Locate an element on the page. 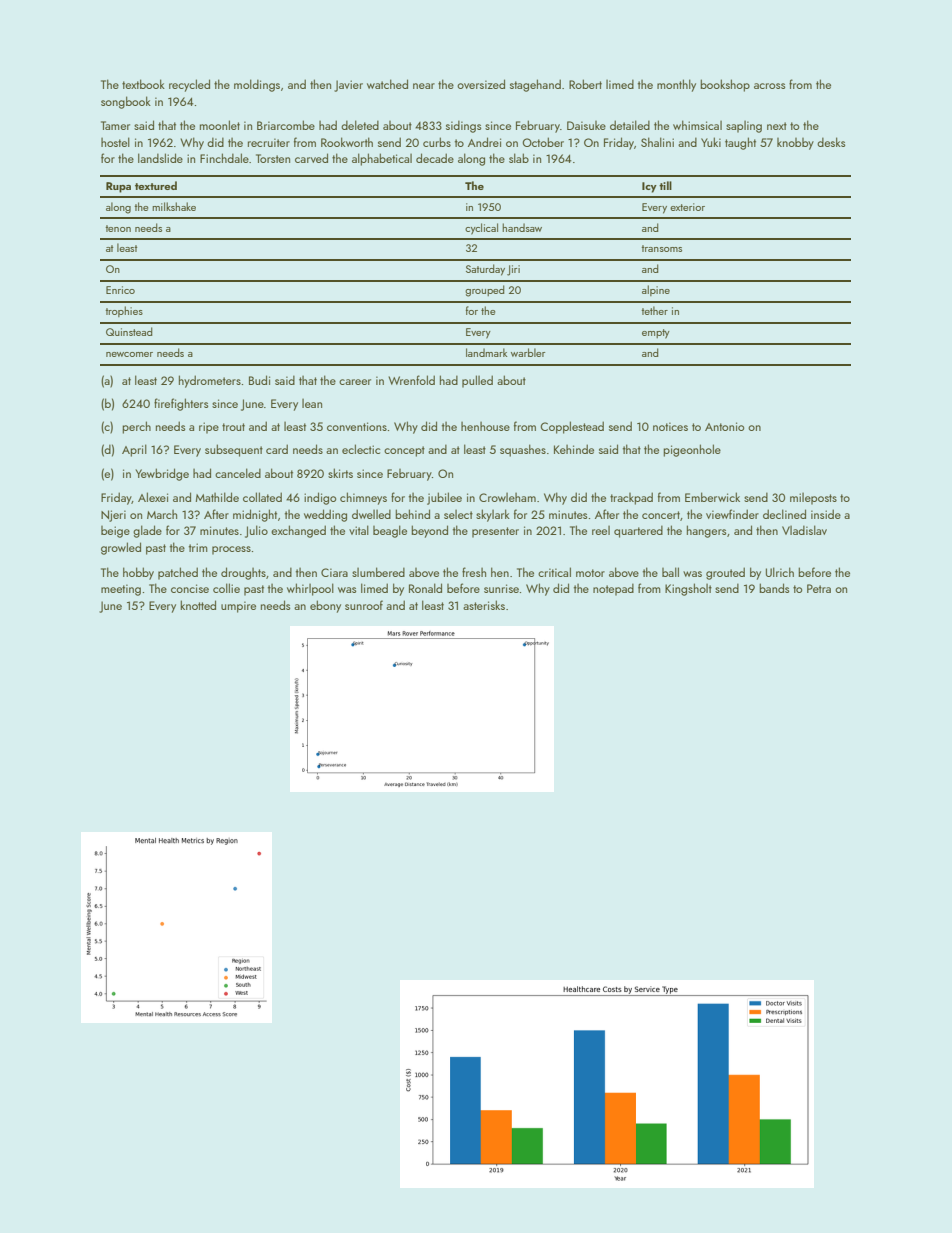 The image size is (952, 1233). alphabetical is located at coordinates (382, 159).
